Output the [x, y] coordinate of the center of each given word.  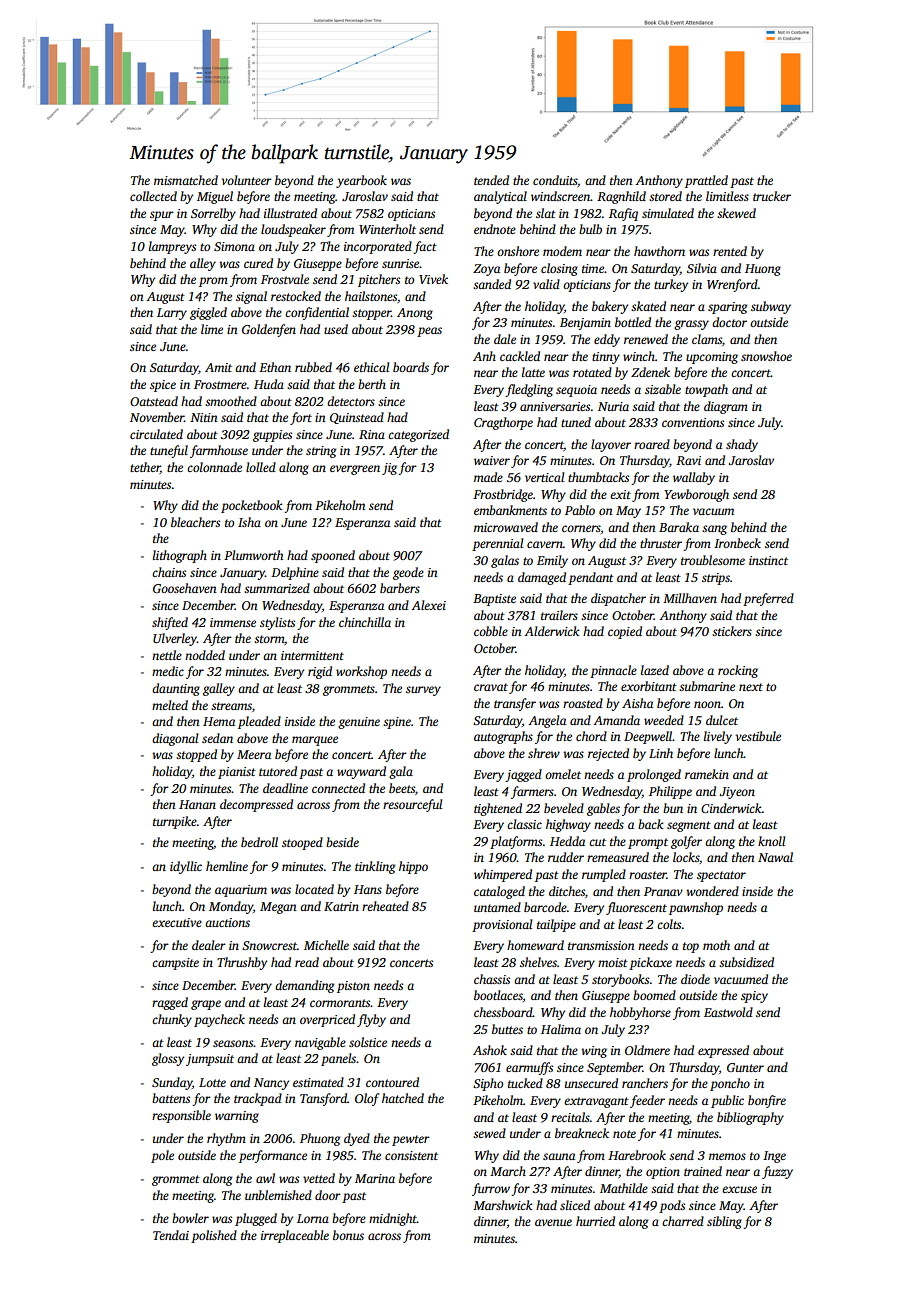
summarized [277, 588]
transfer [515, 704]
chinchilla [365, 622]
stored [665, 196]
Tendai [171, 1235]
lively [718, 737]
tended [491, 180]
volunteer [247, 180]
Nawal [775, 857]
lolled [261, 467]
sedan [217, 738]
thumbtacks [598, 477]
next [751, 687]
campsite [175, 964]
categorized [418, 435]
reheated [385, 906]
